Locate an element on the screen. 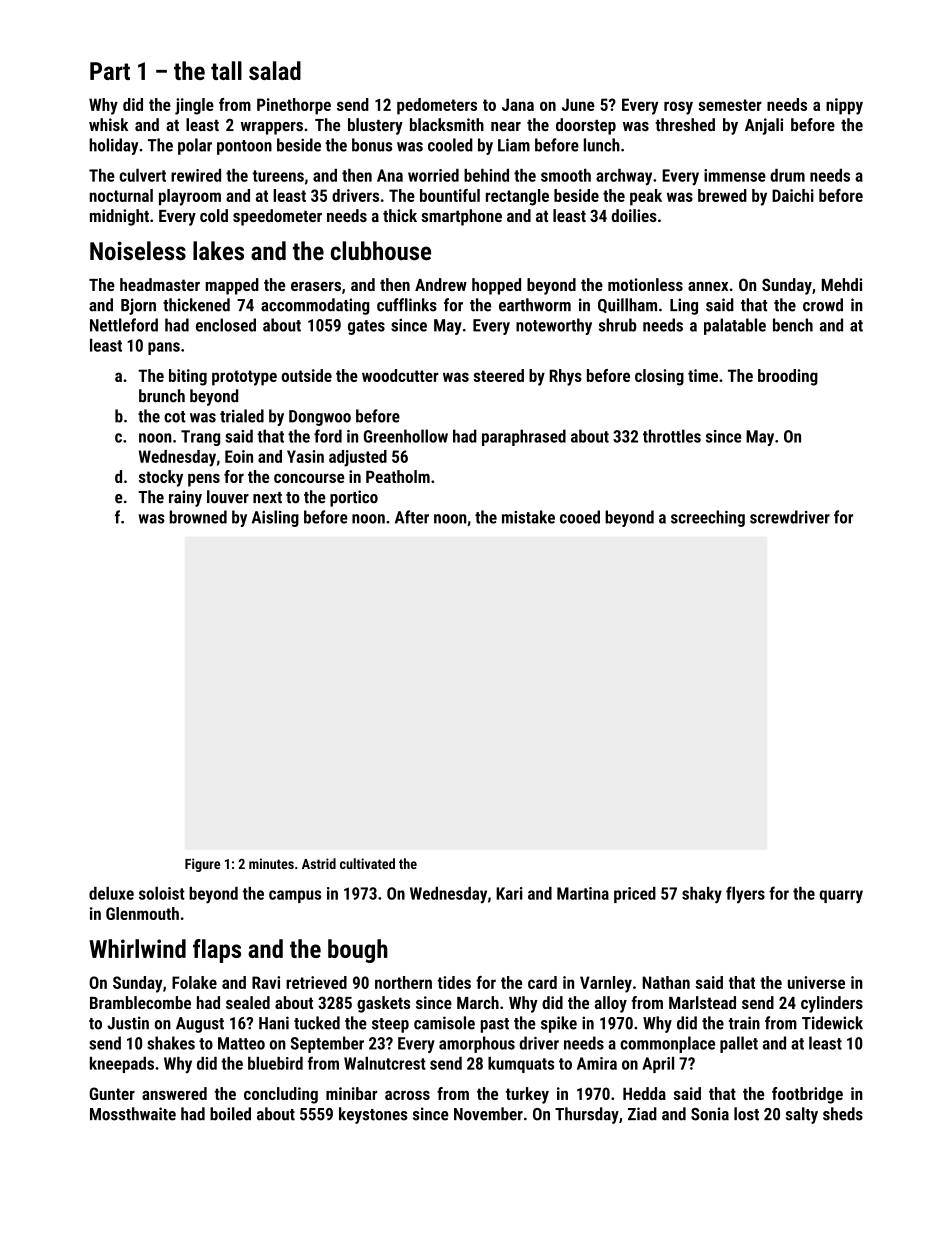 The height and width of the screenshot is (1233, 952). shaky is located at coordinates (702, 895).
